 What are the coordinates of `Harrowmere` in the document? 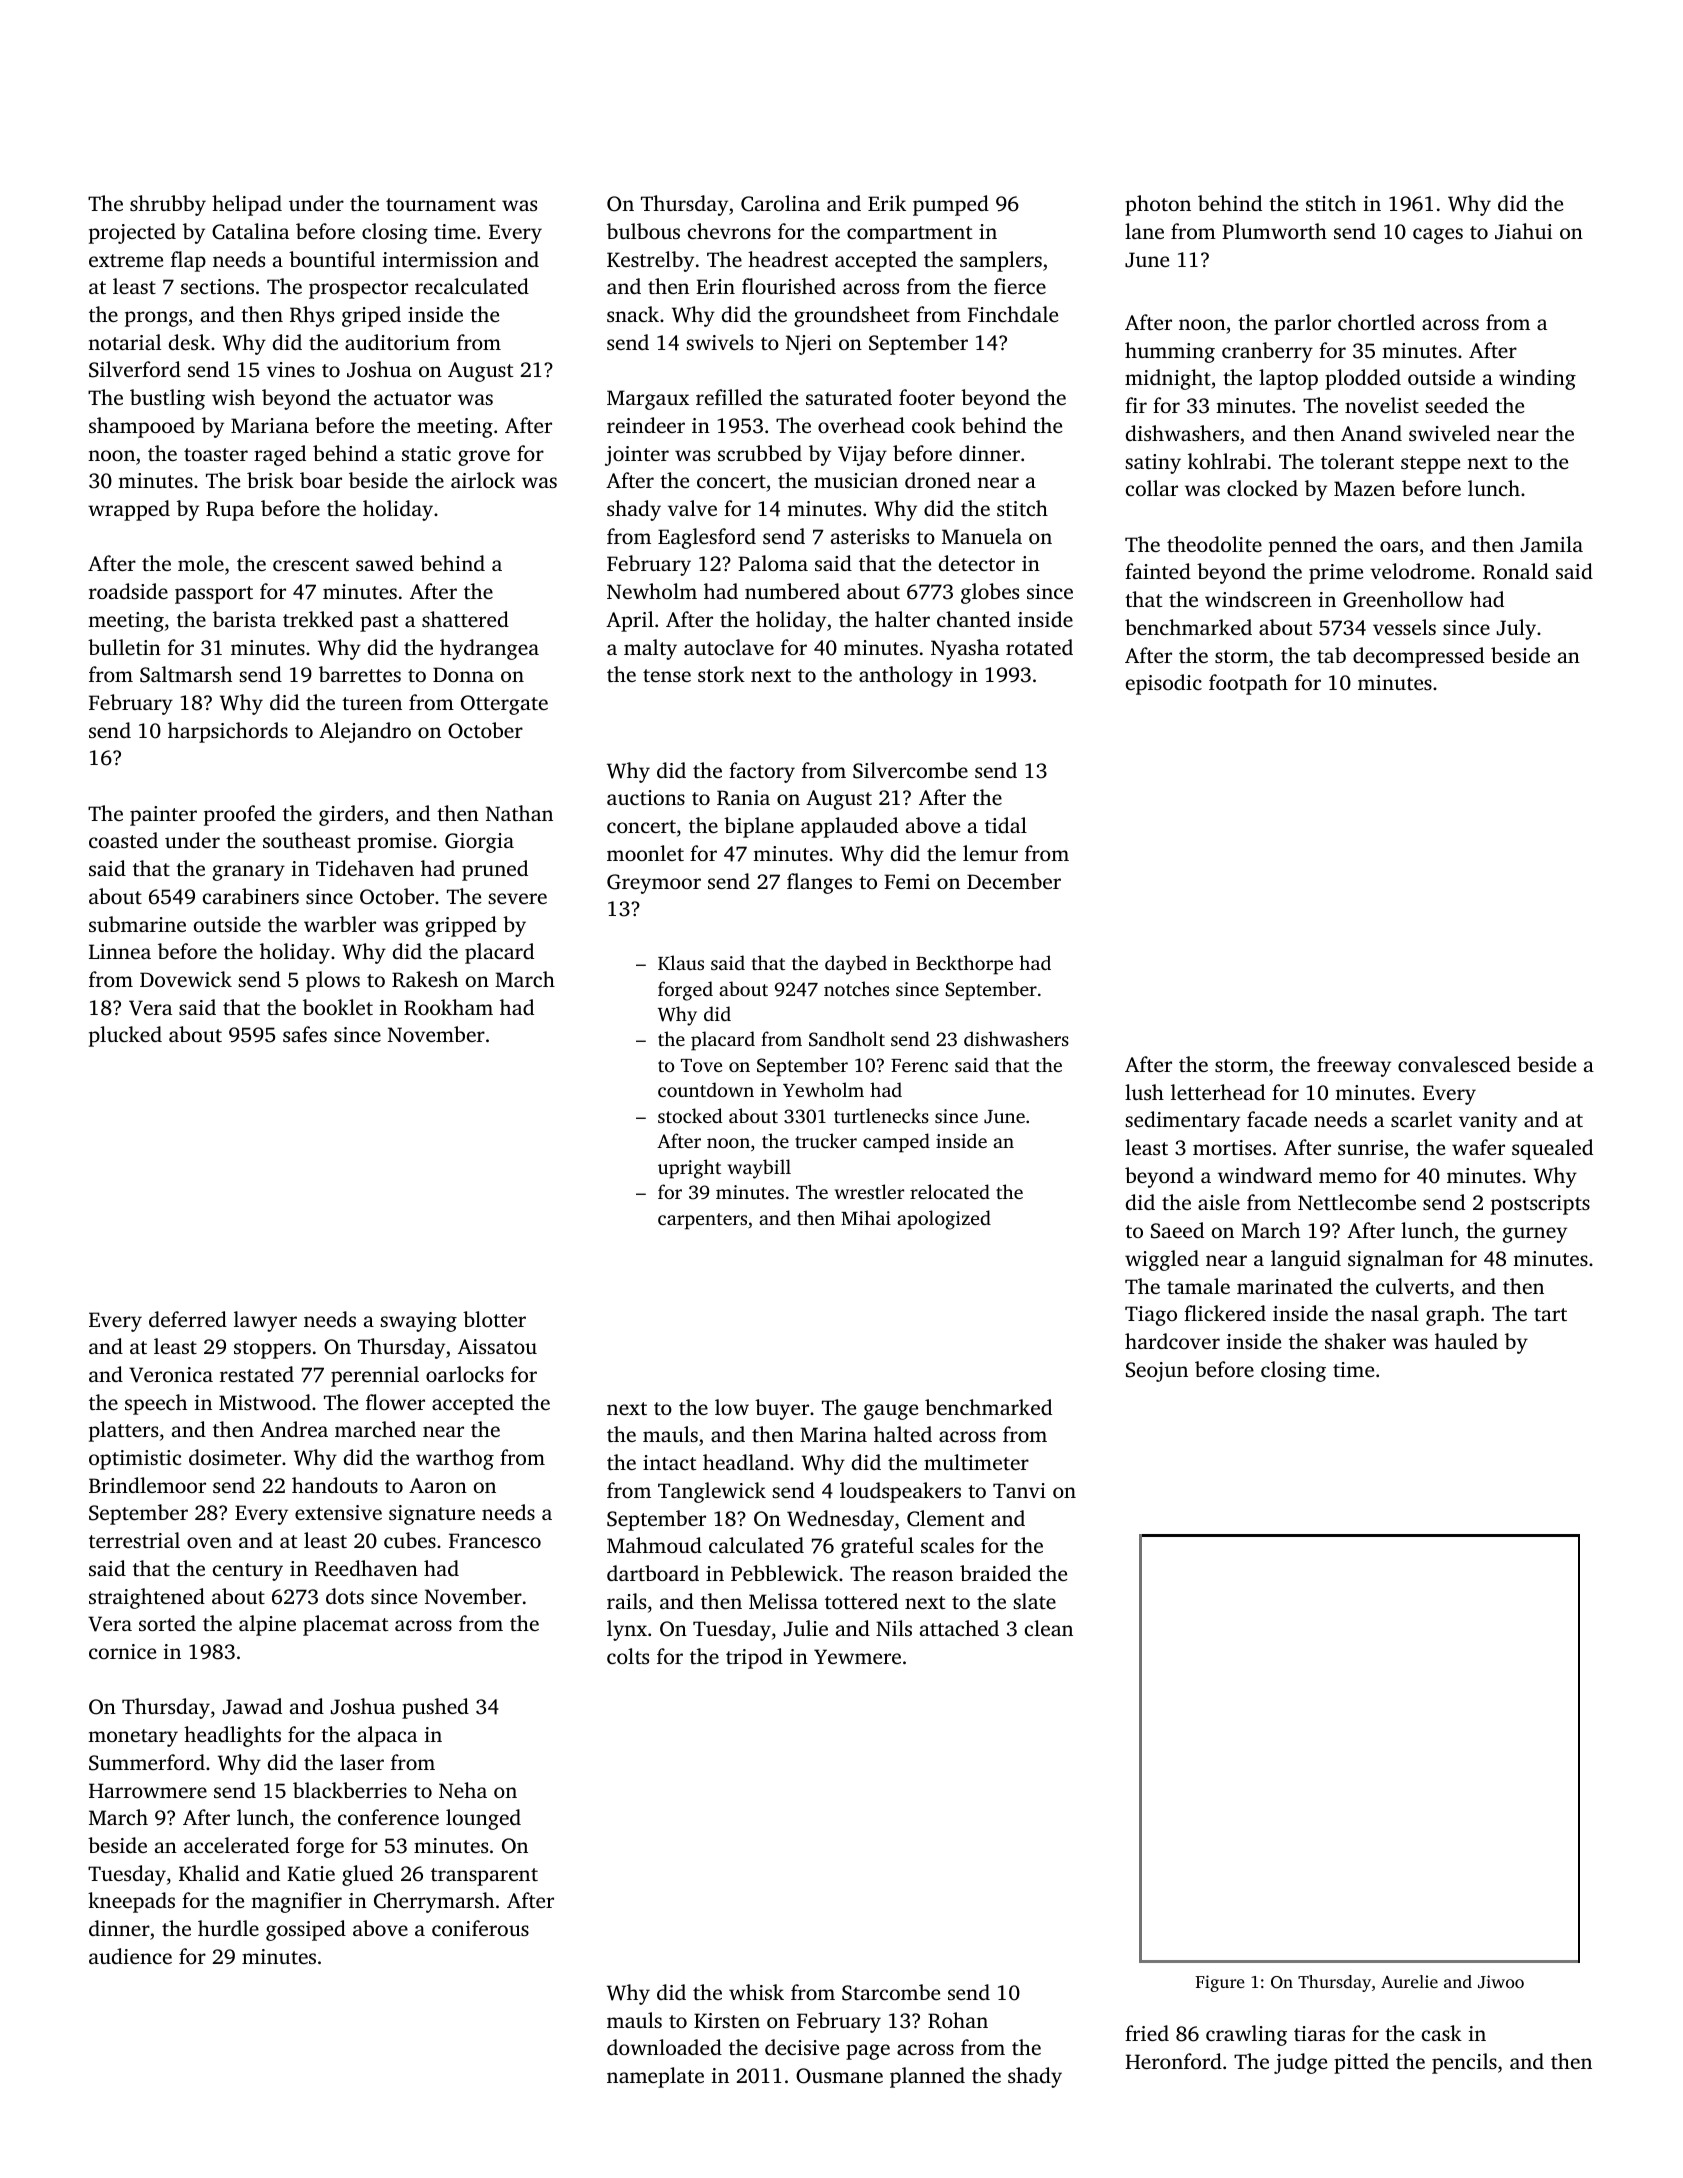 It's located at (148, 1790).
